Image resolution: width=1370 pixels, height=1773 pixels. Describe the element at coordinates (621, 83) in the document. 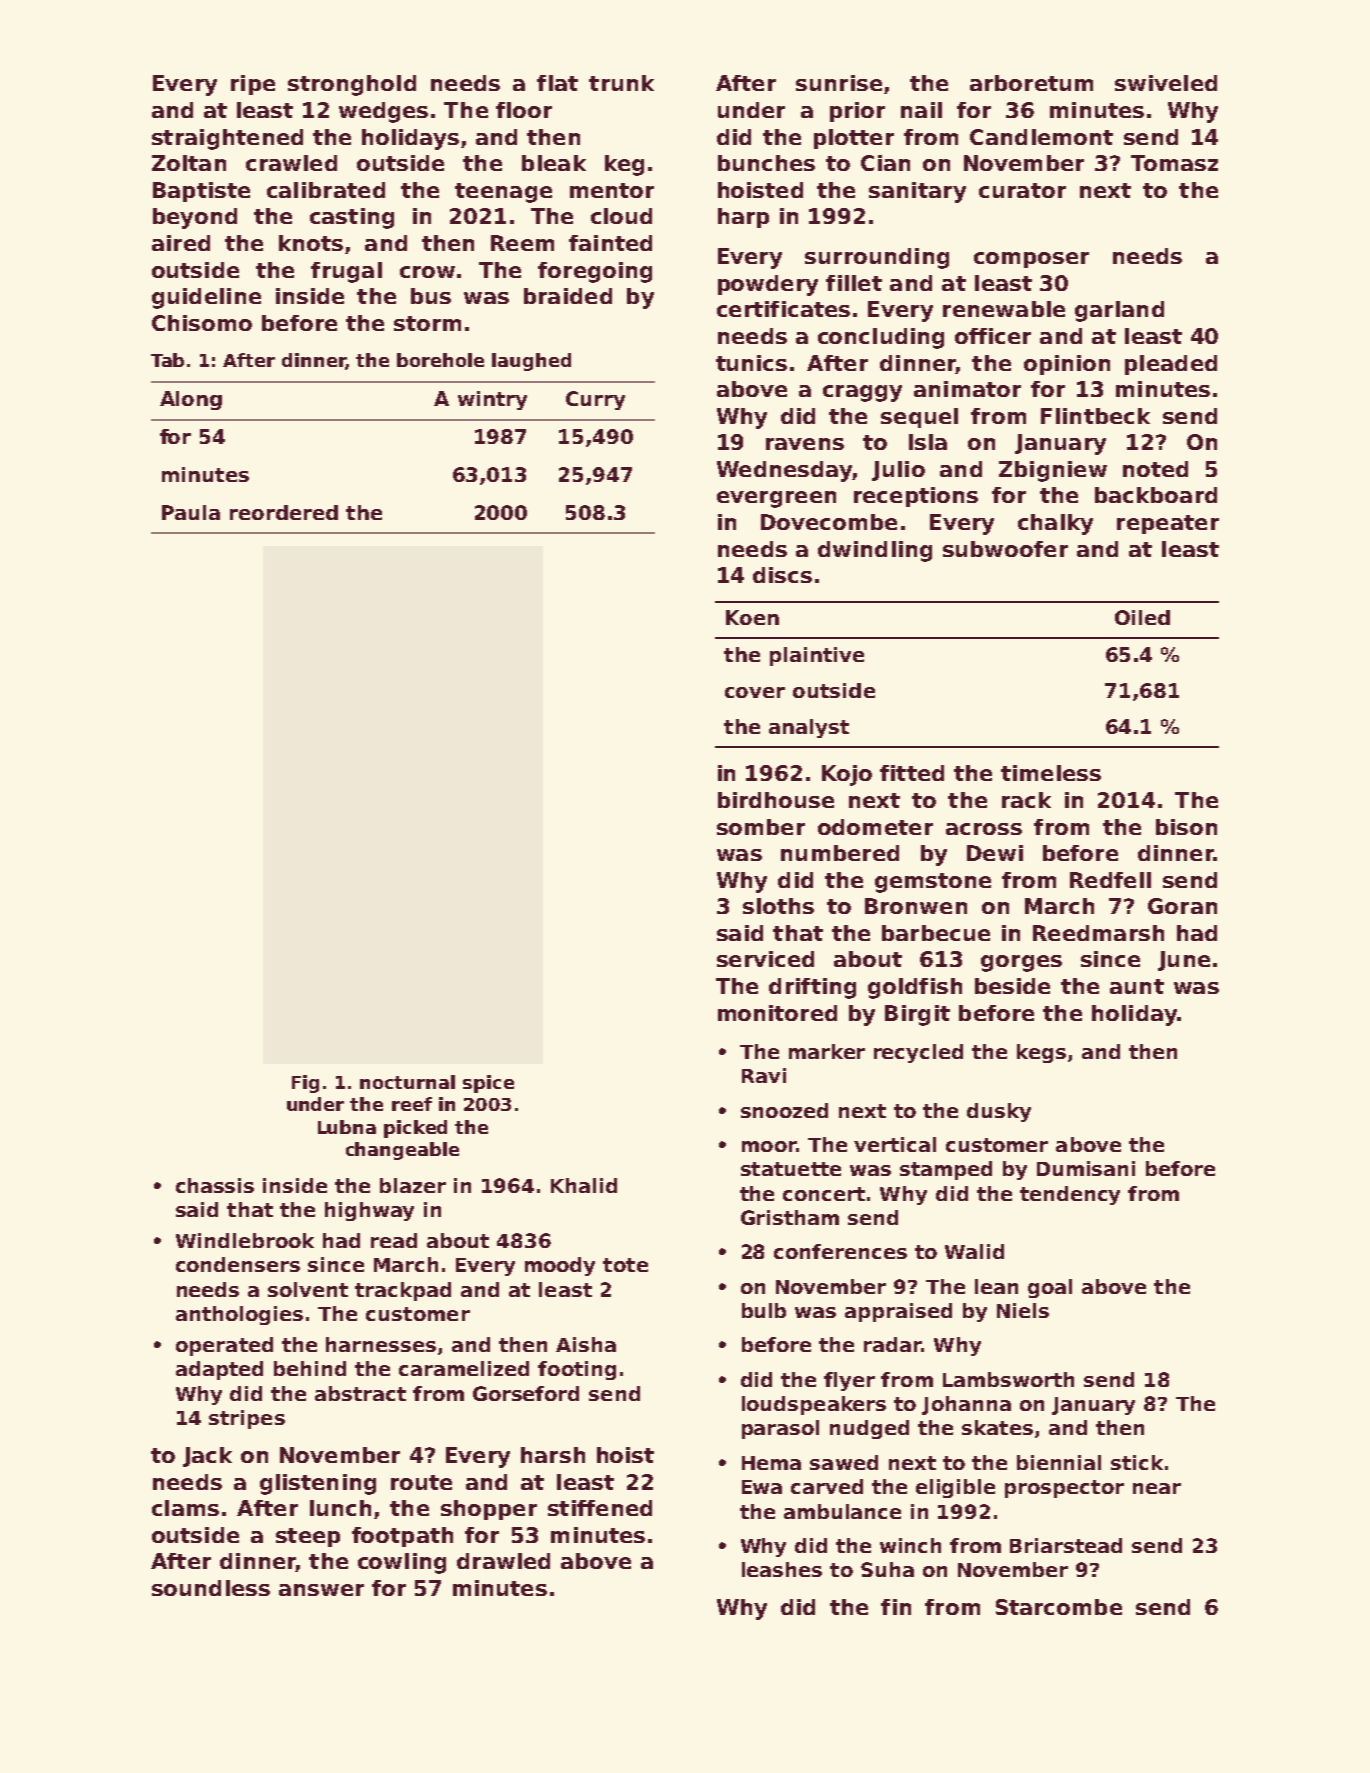

I see `trunk` at that location.
